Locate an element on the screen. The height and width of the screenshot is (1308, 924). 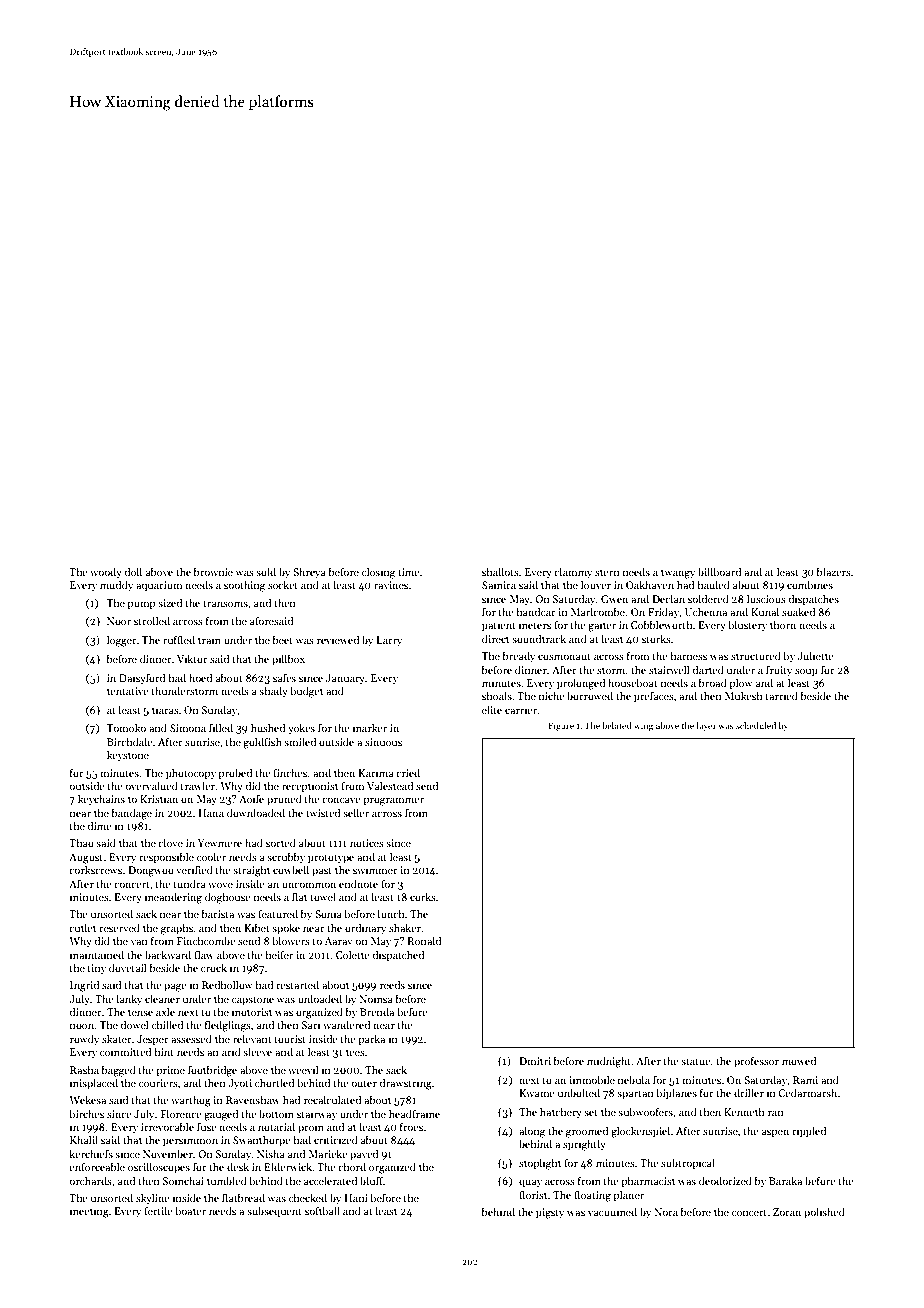
fertile is located at coordinates (158, 1210).
